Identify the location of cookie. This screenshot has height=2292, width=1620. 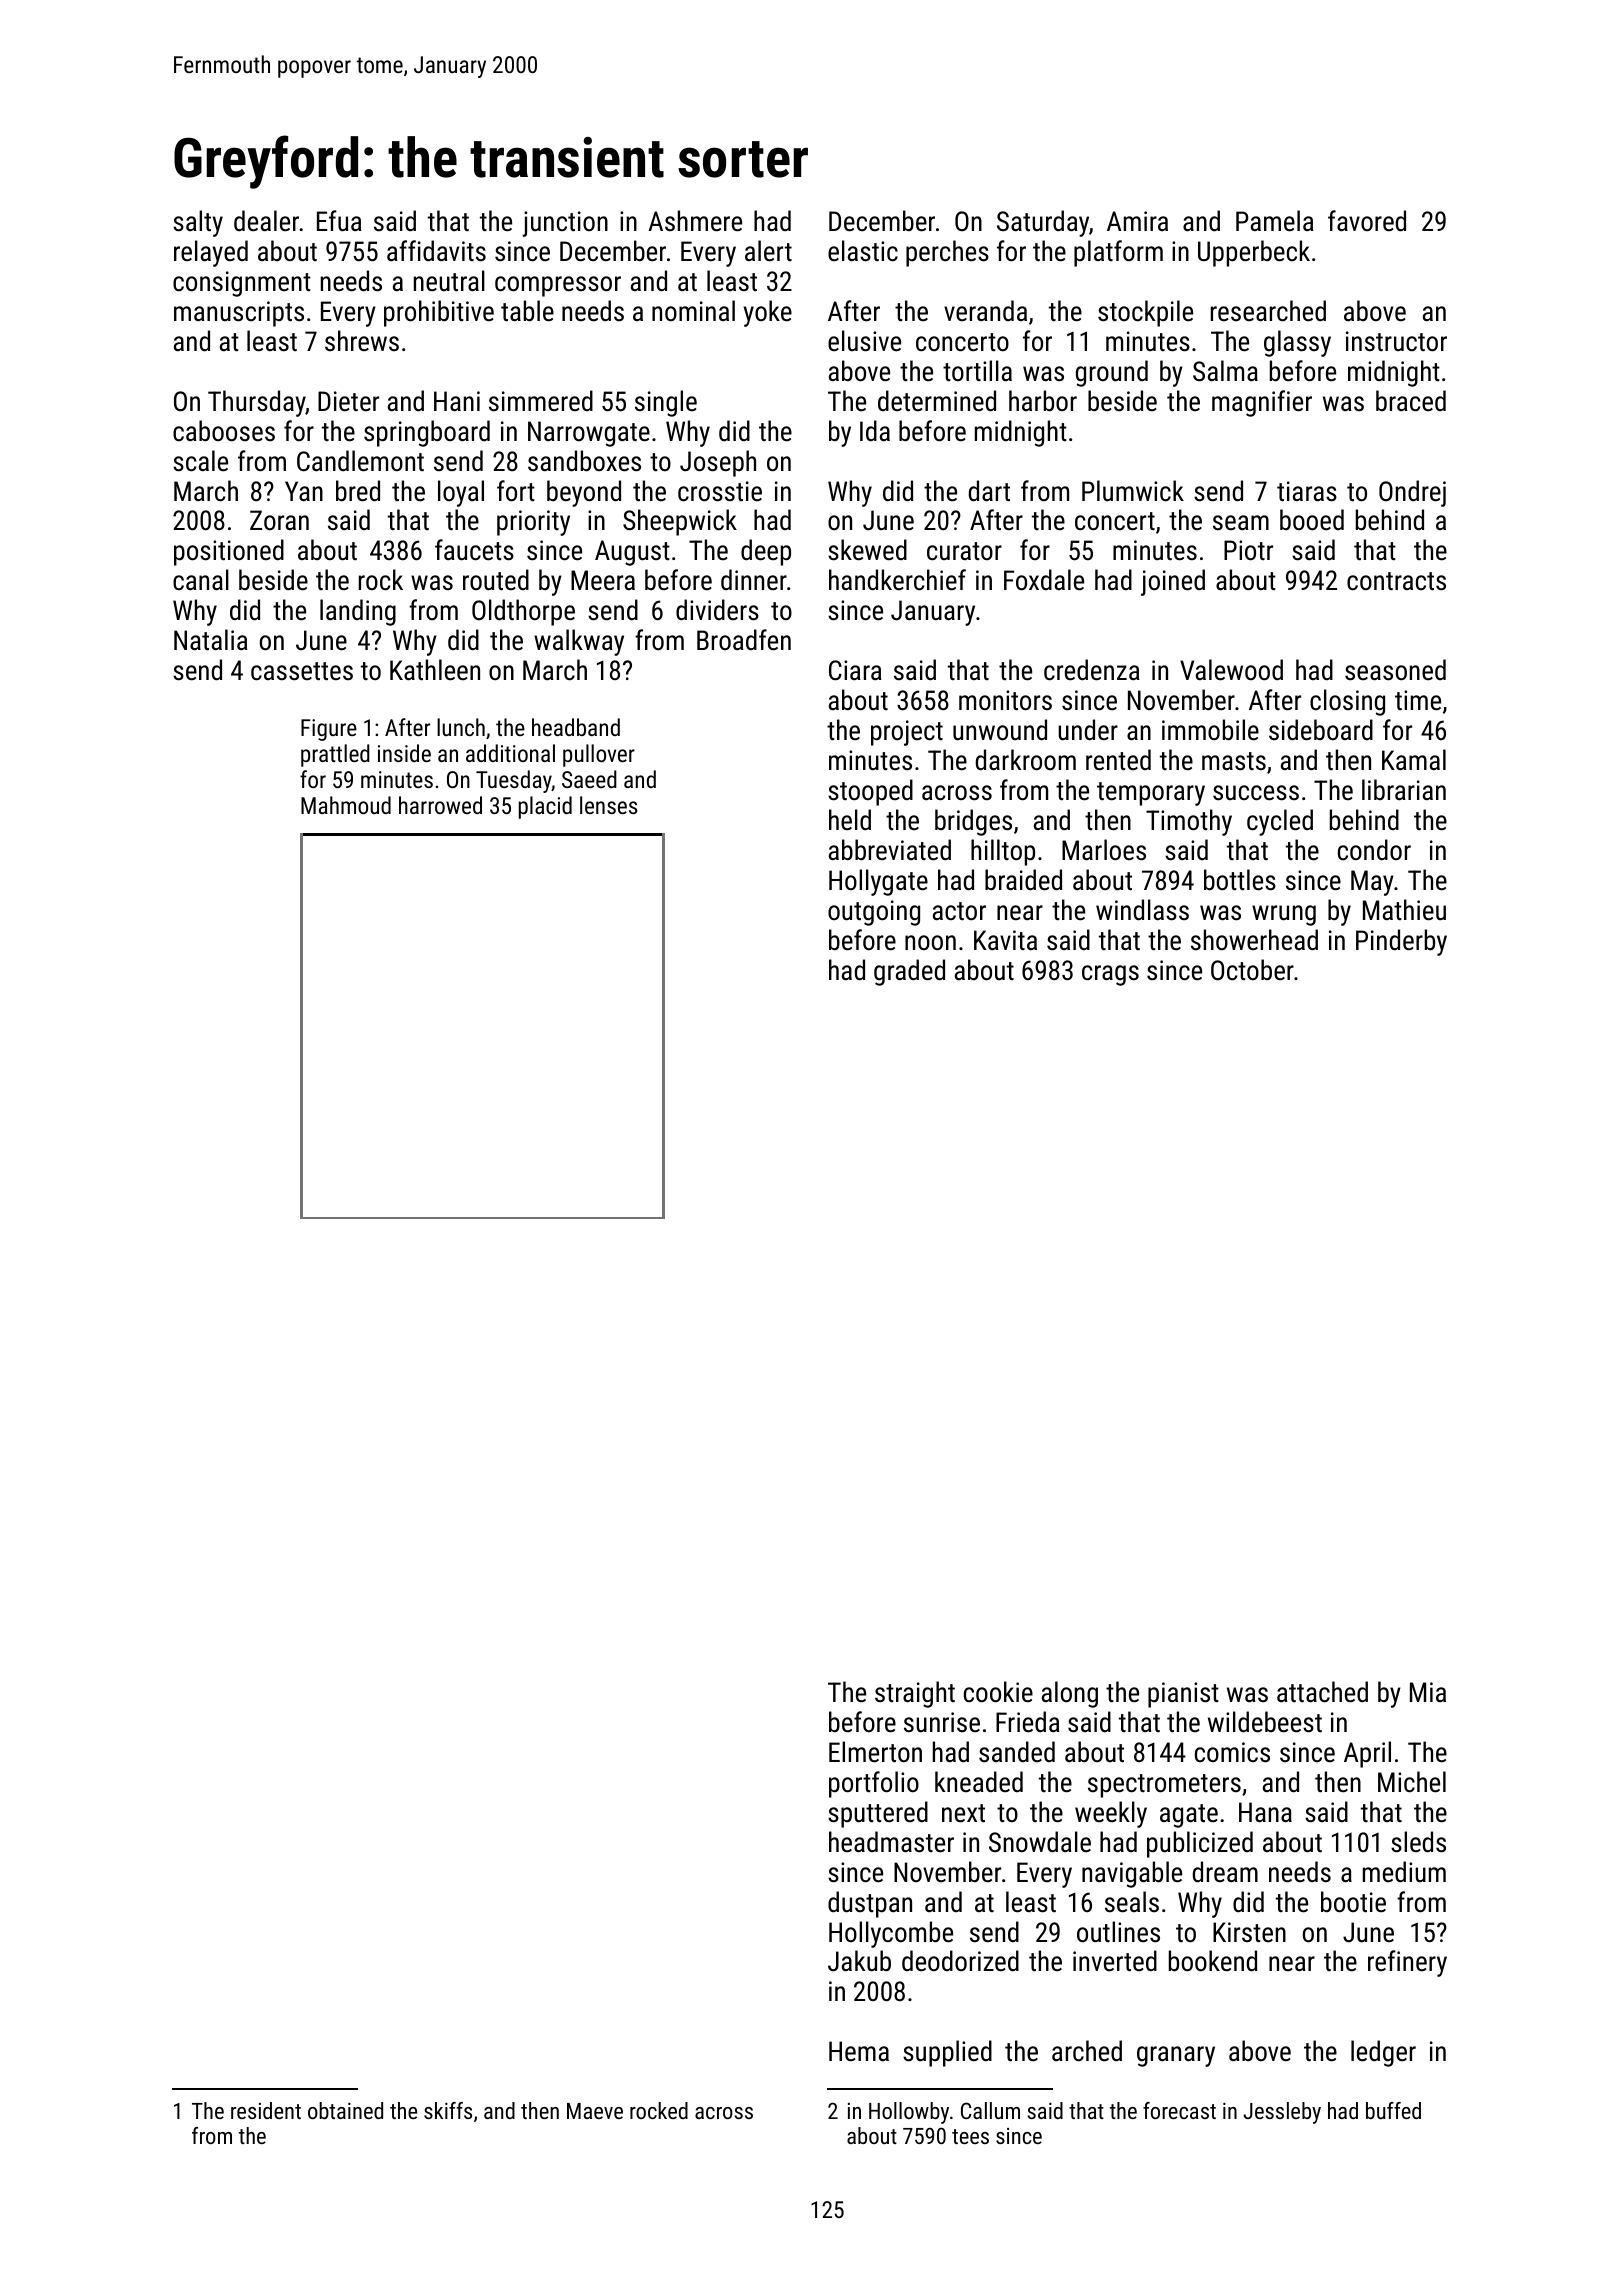
(998, 1692).
